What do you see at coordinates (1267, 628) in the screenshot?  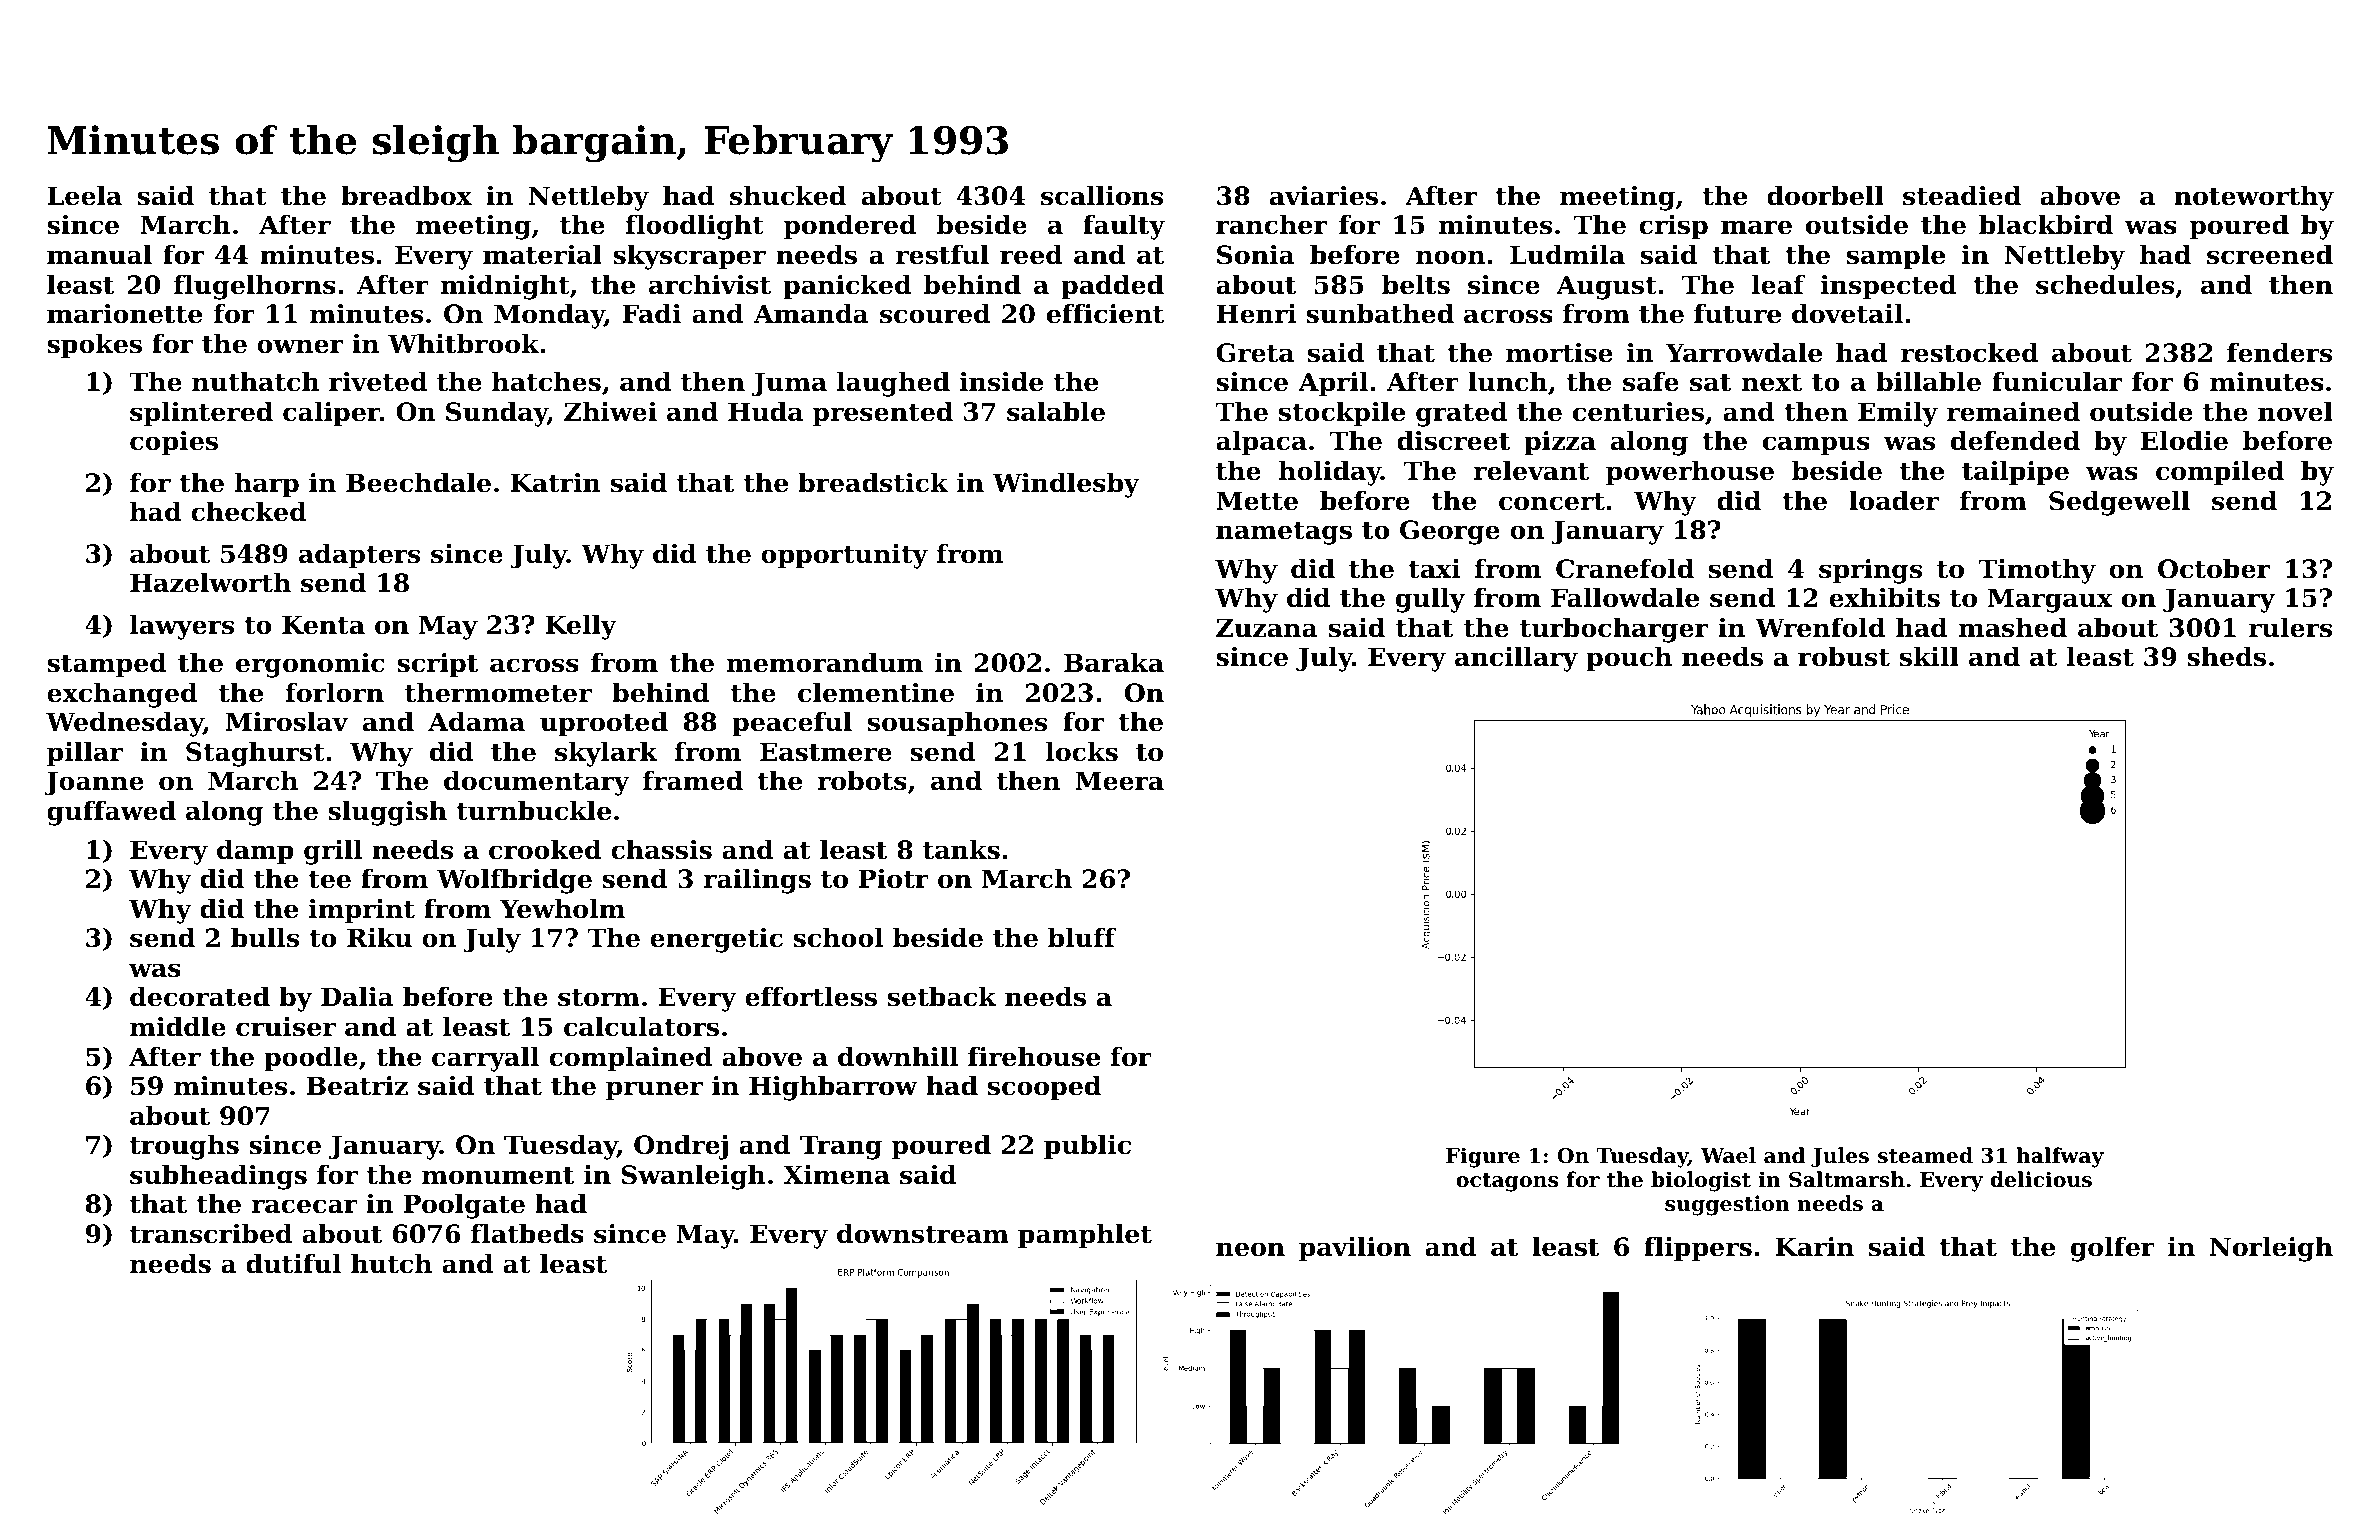 I see `Zuzana` at bounding box center [1267, 628].
